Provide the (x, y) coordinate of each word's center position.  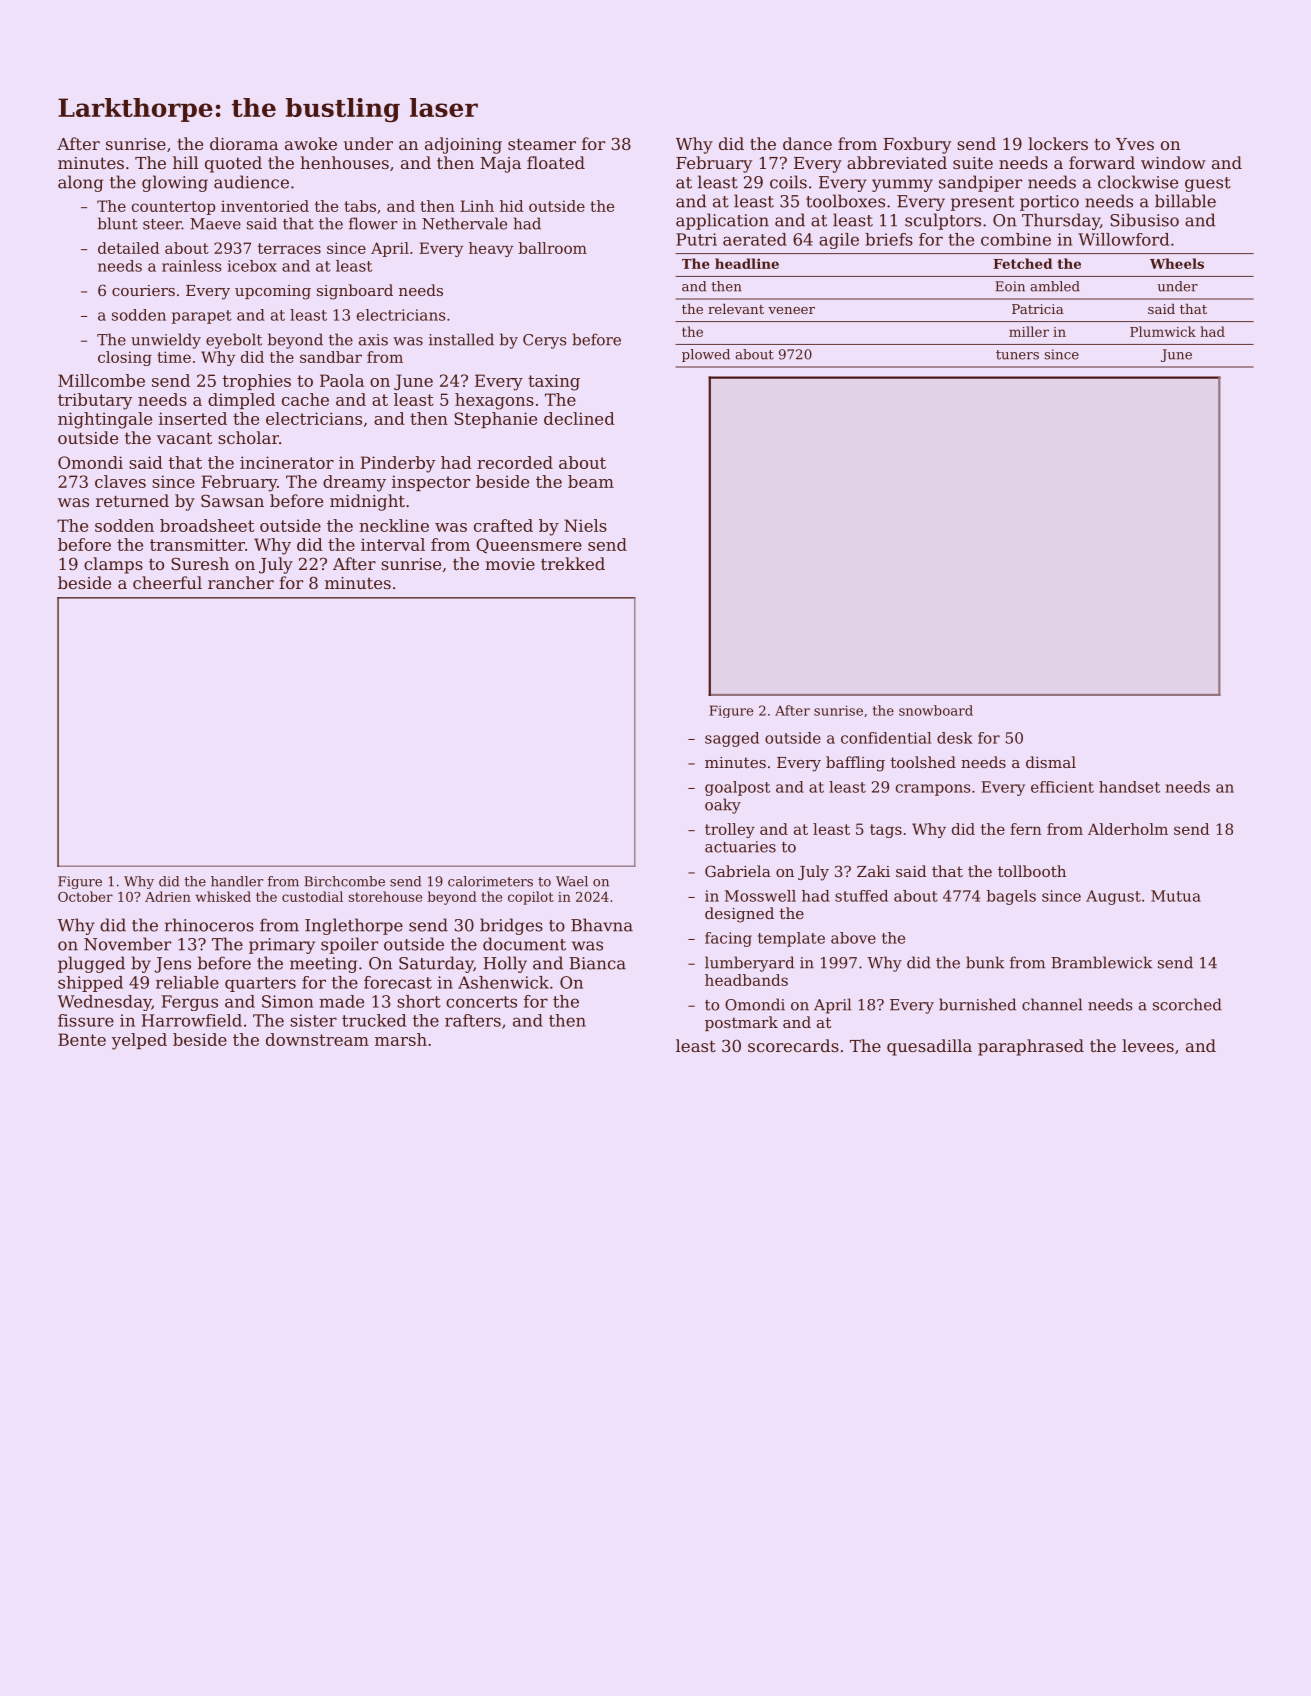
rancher (241, 582)
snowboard (936, 710)
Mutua (1176, 896)
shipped (90, 984)
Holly (505, 964)
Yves (1135, 144)
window (1173, 162)
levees (1148, 1045)
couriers (143, 290)
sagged (732, 739)
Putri (696, 239)
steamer (542, 144)
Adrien (168, 896)
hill (186, 162)
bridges (511, 926)
